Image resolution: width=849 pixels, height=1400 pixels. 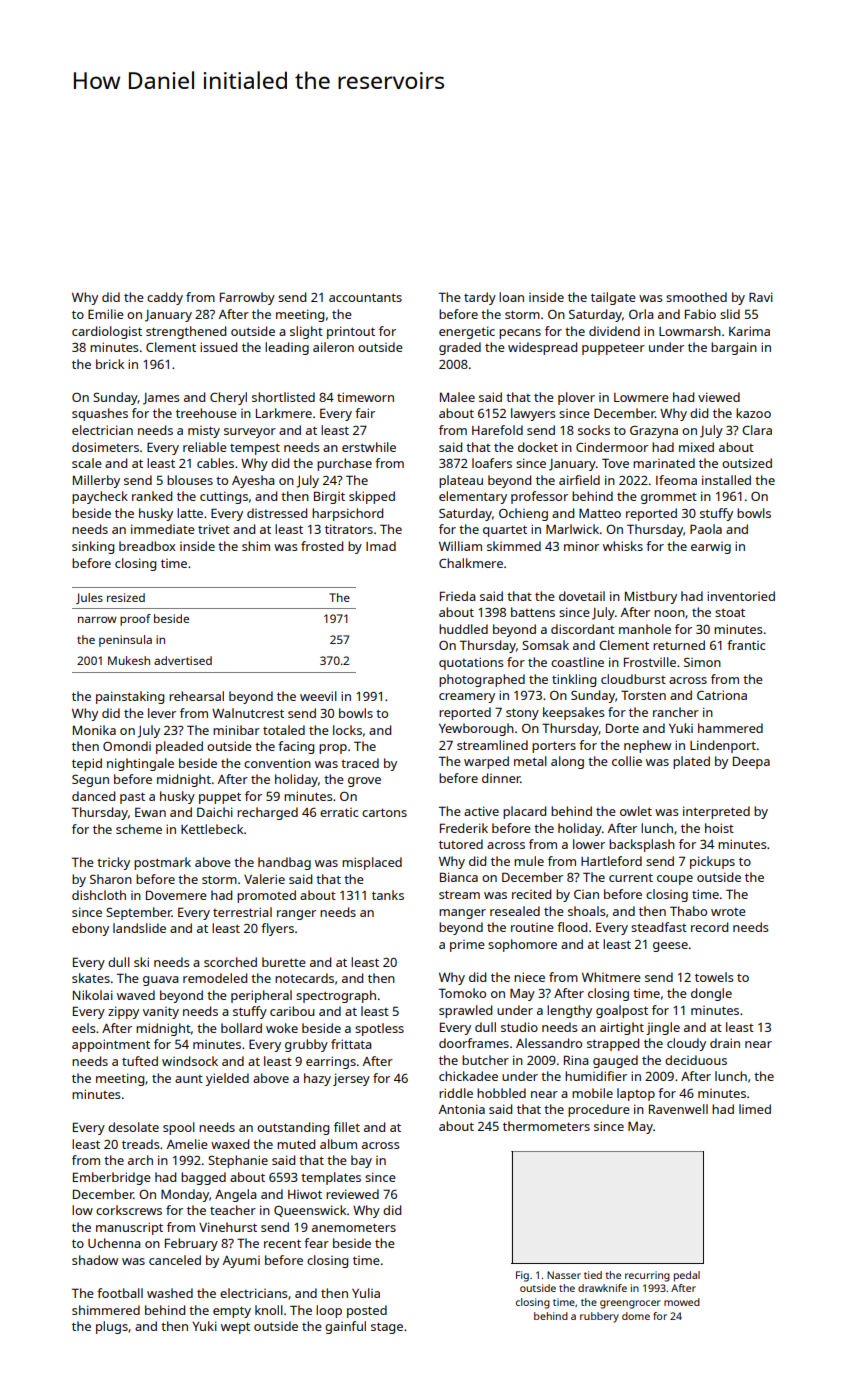 I want to click on sophomore, so click(x=522, y=945).
